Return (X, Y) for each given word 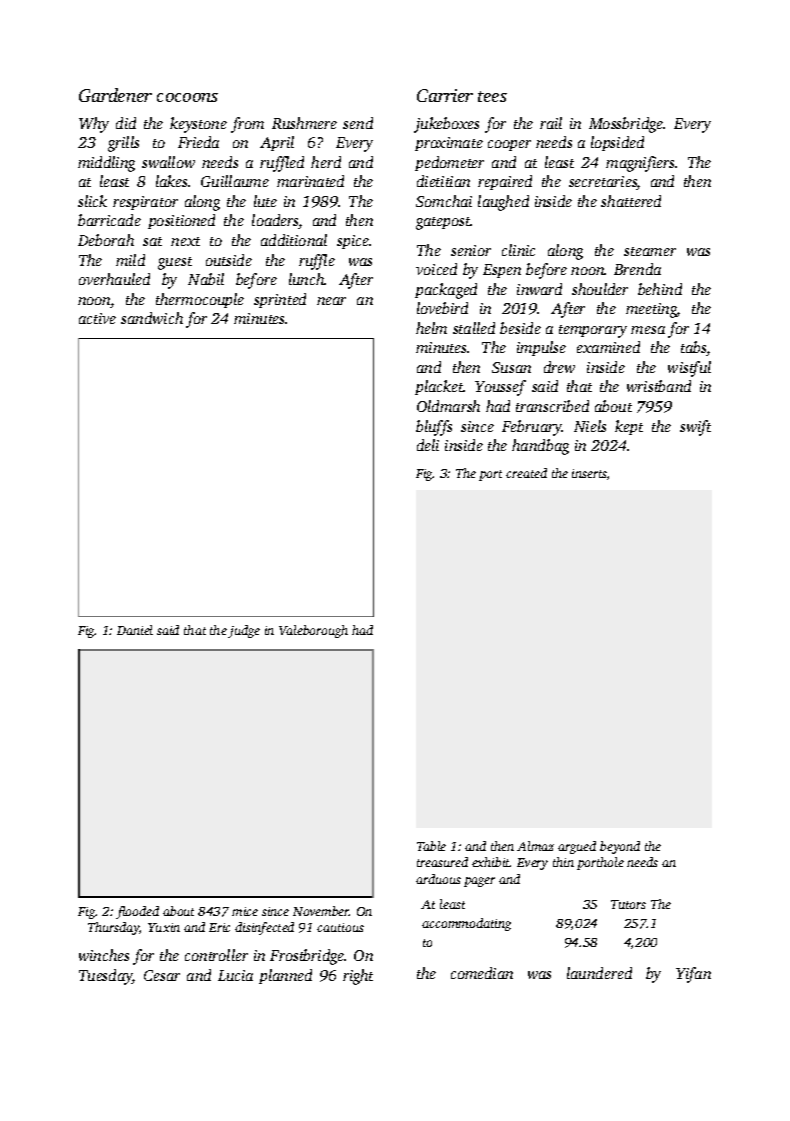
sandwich (152, 318)
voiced (436, 269)
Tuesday (106, 977)
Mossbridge (626, 125)
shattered (631, 201)
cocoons (187, 97)
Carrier (445, 95)
